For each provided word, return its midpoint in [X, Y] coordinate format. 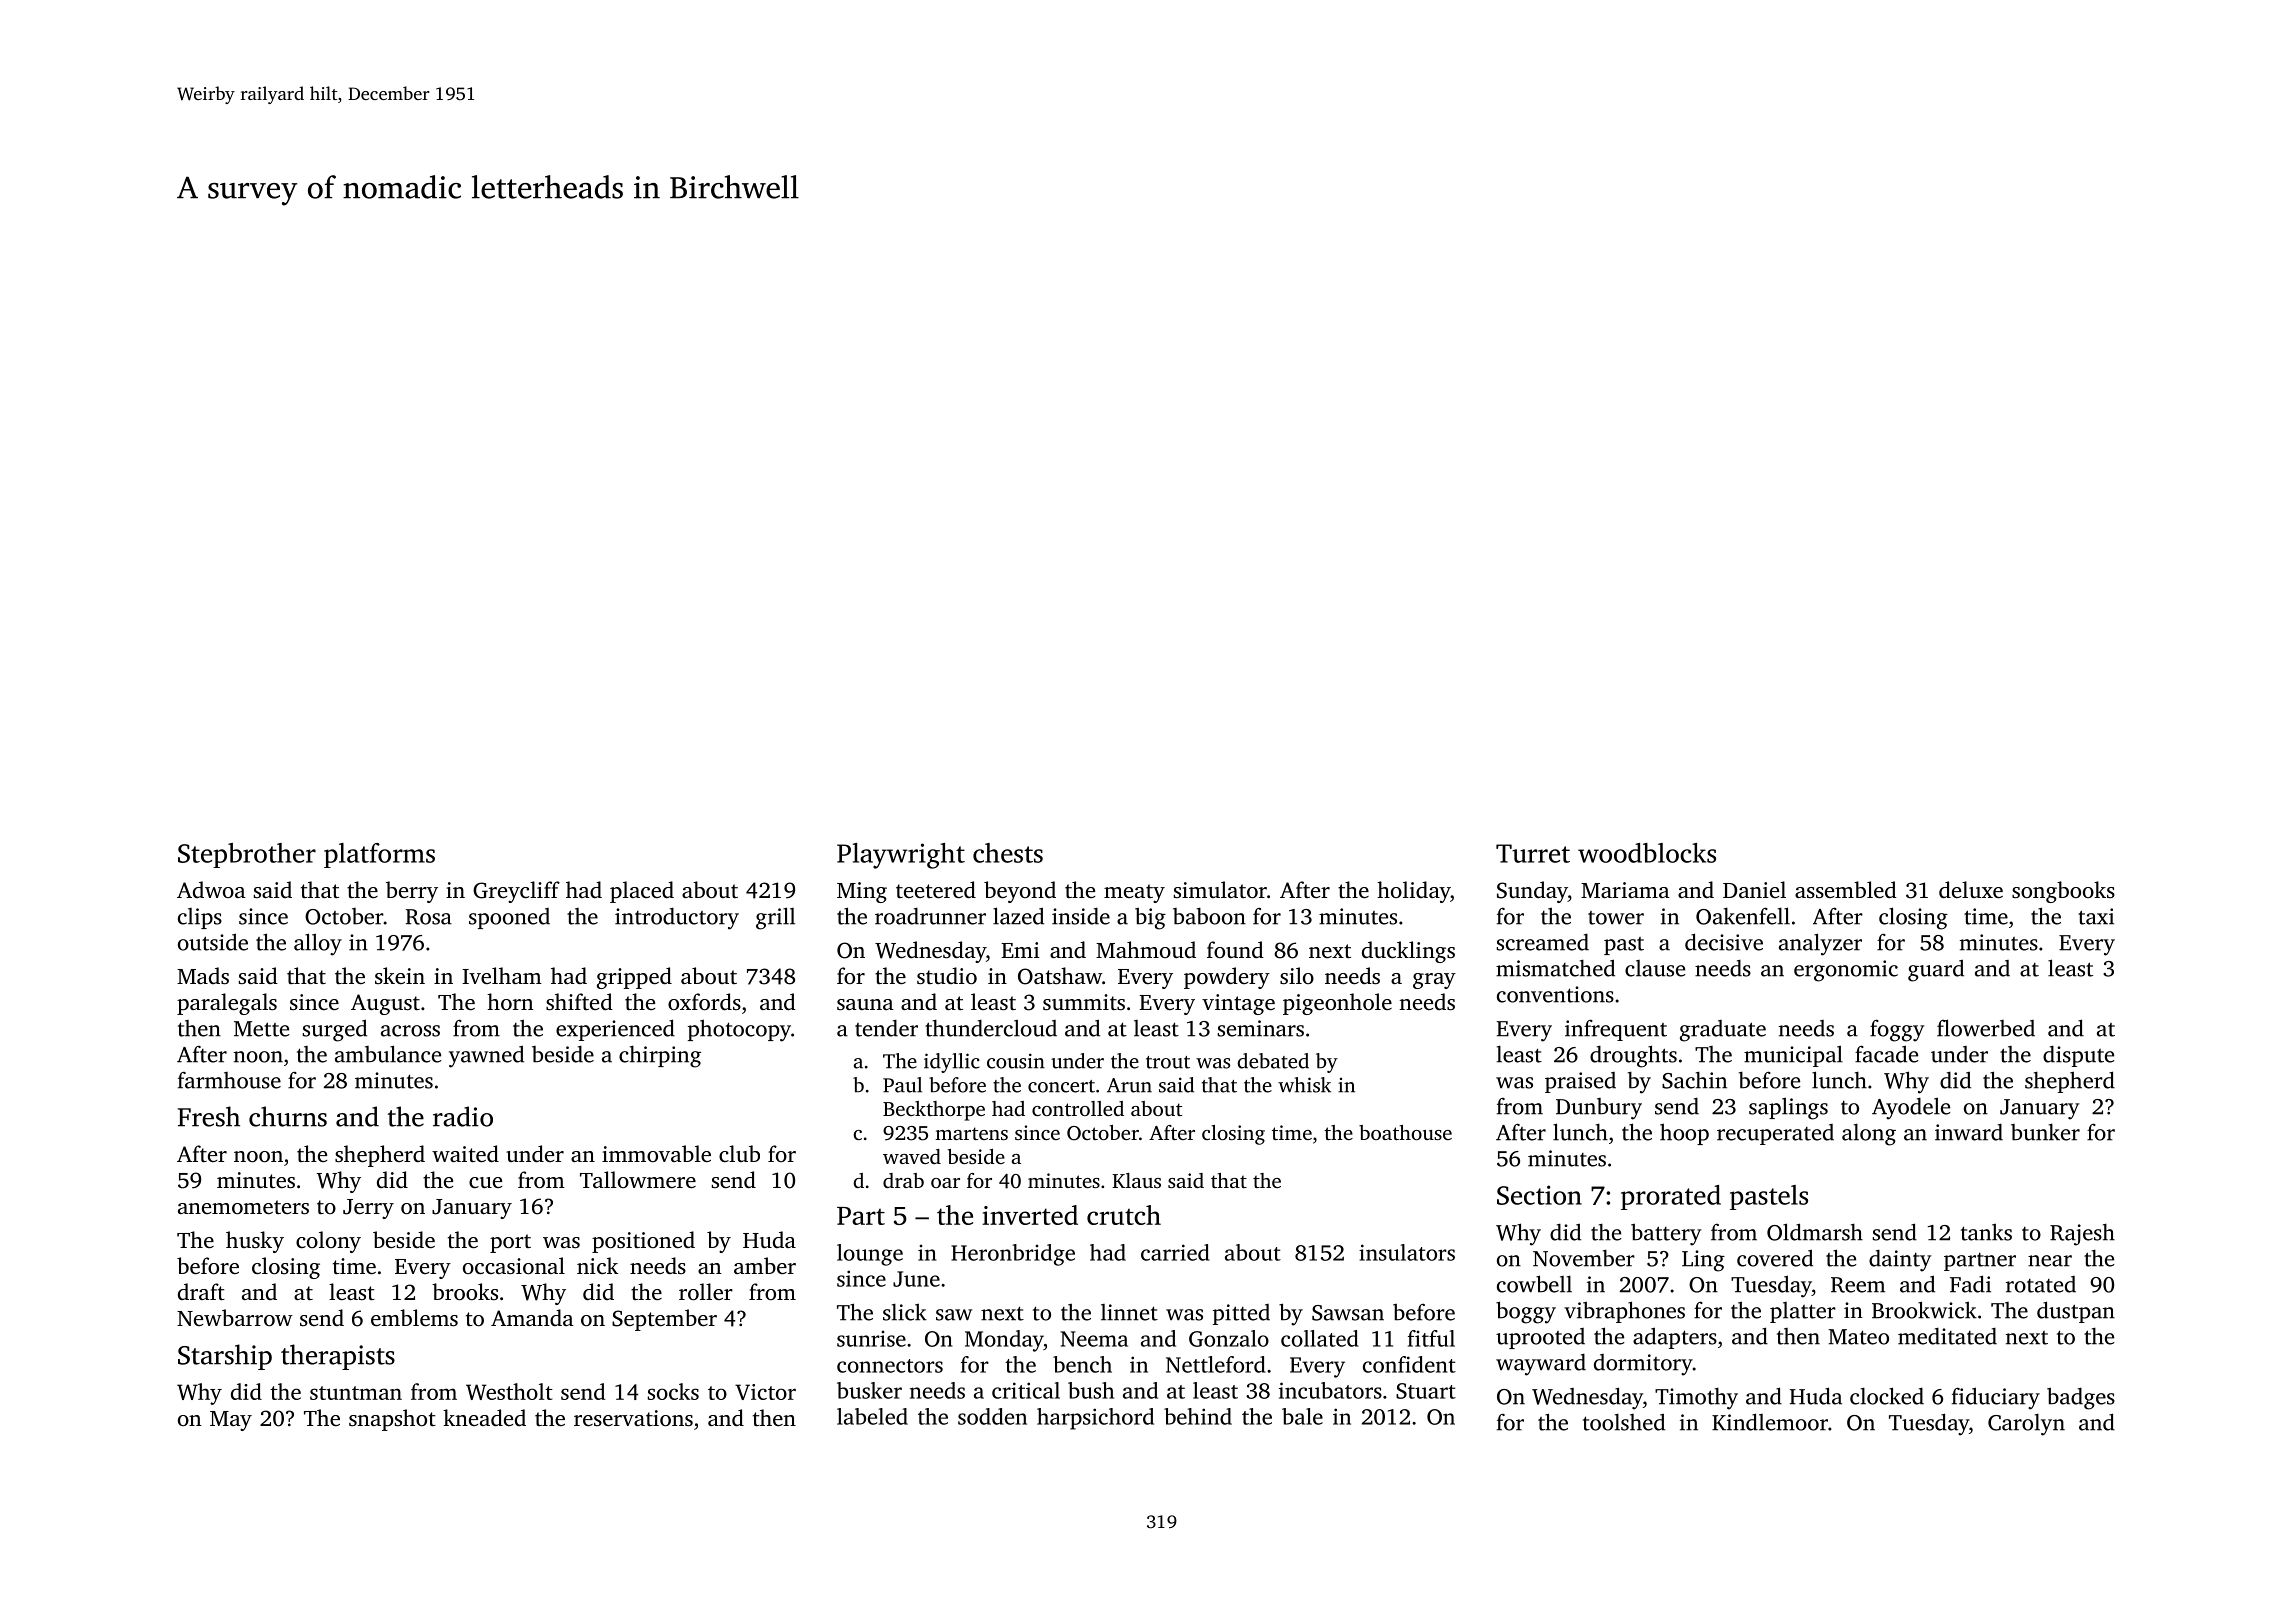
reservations [633, 1418]
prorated [1671, 1197]
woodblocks [1647, 853]
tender [886, 1028]
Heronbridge [1013, 1255]
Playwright [901, 856]
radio [463, 1116]
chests [1008, 853]
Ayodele [1911, 1108]
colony [328, 1242]
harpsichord [1095, 1419]
